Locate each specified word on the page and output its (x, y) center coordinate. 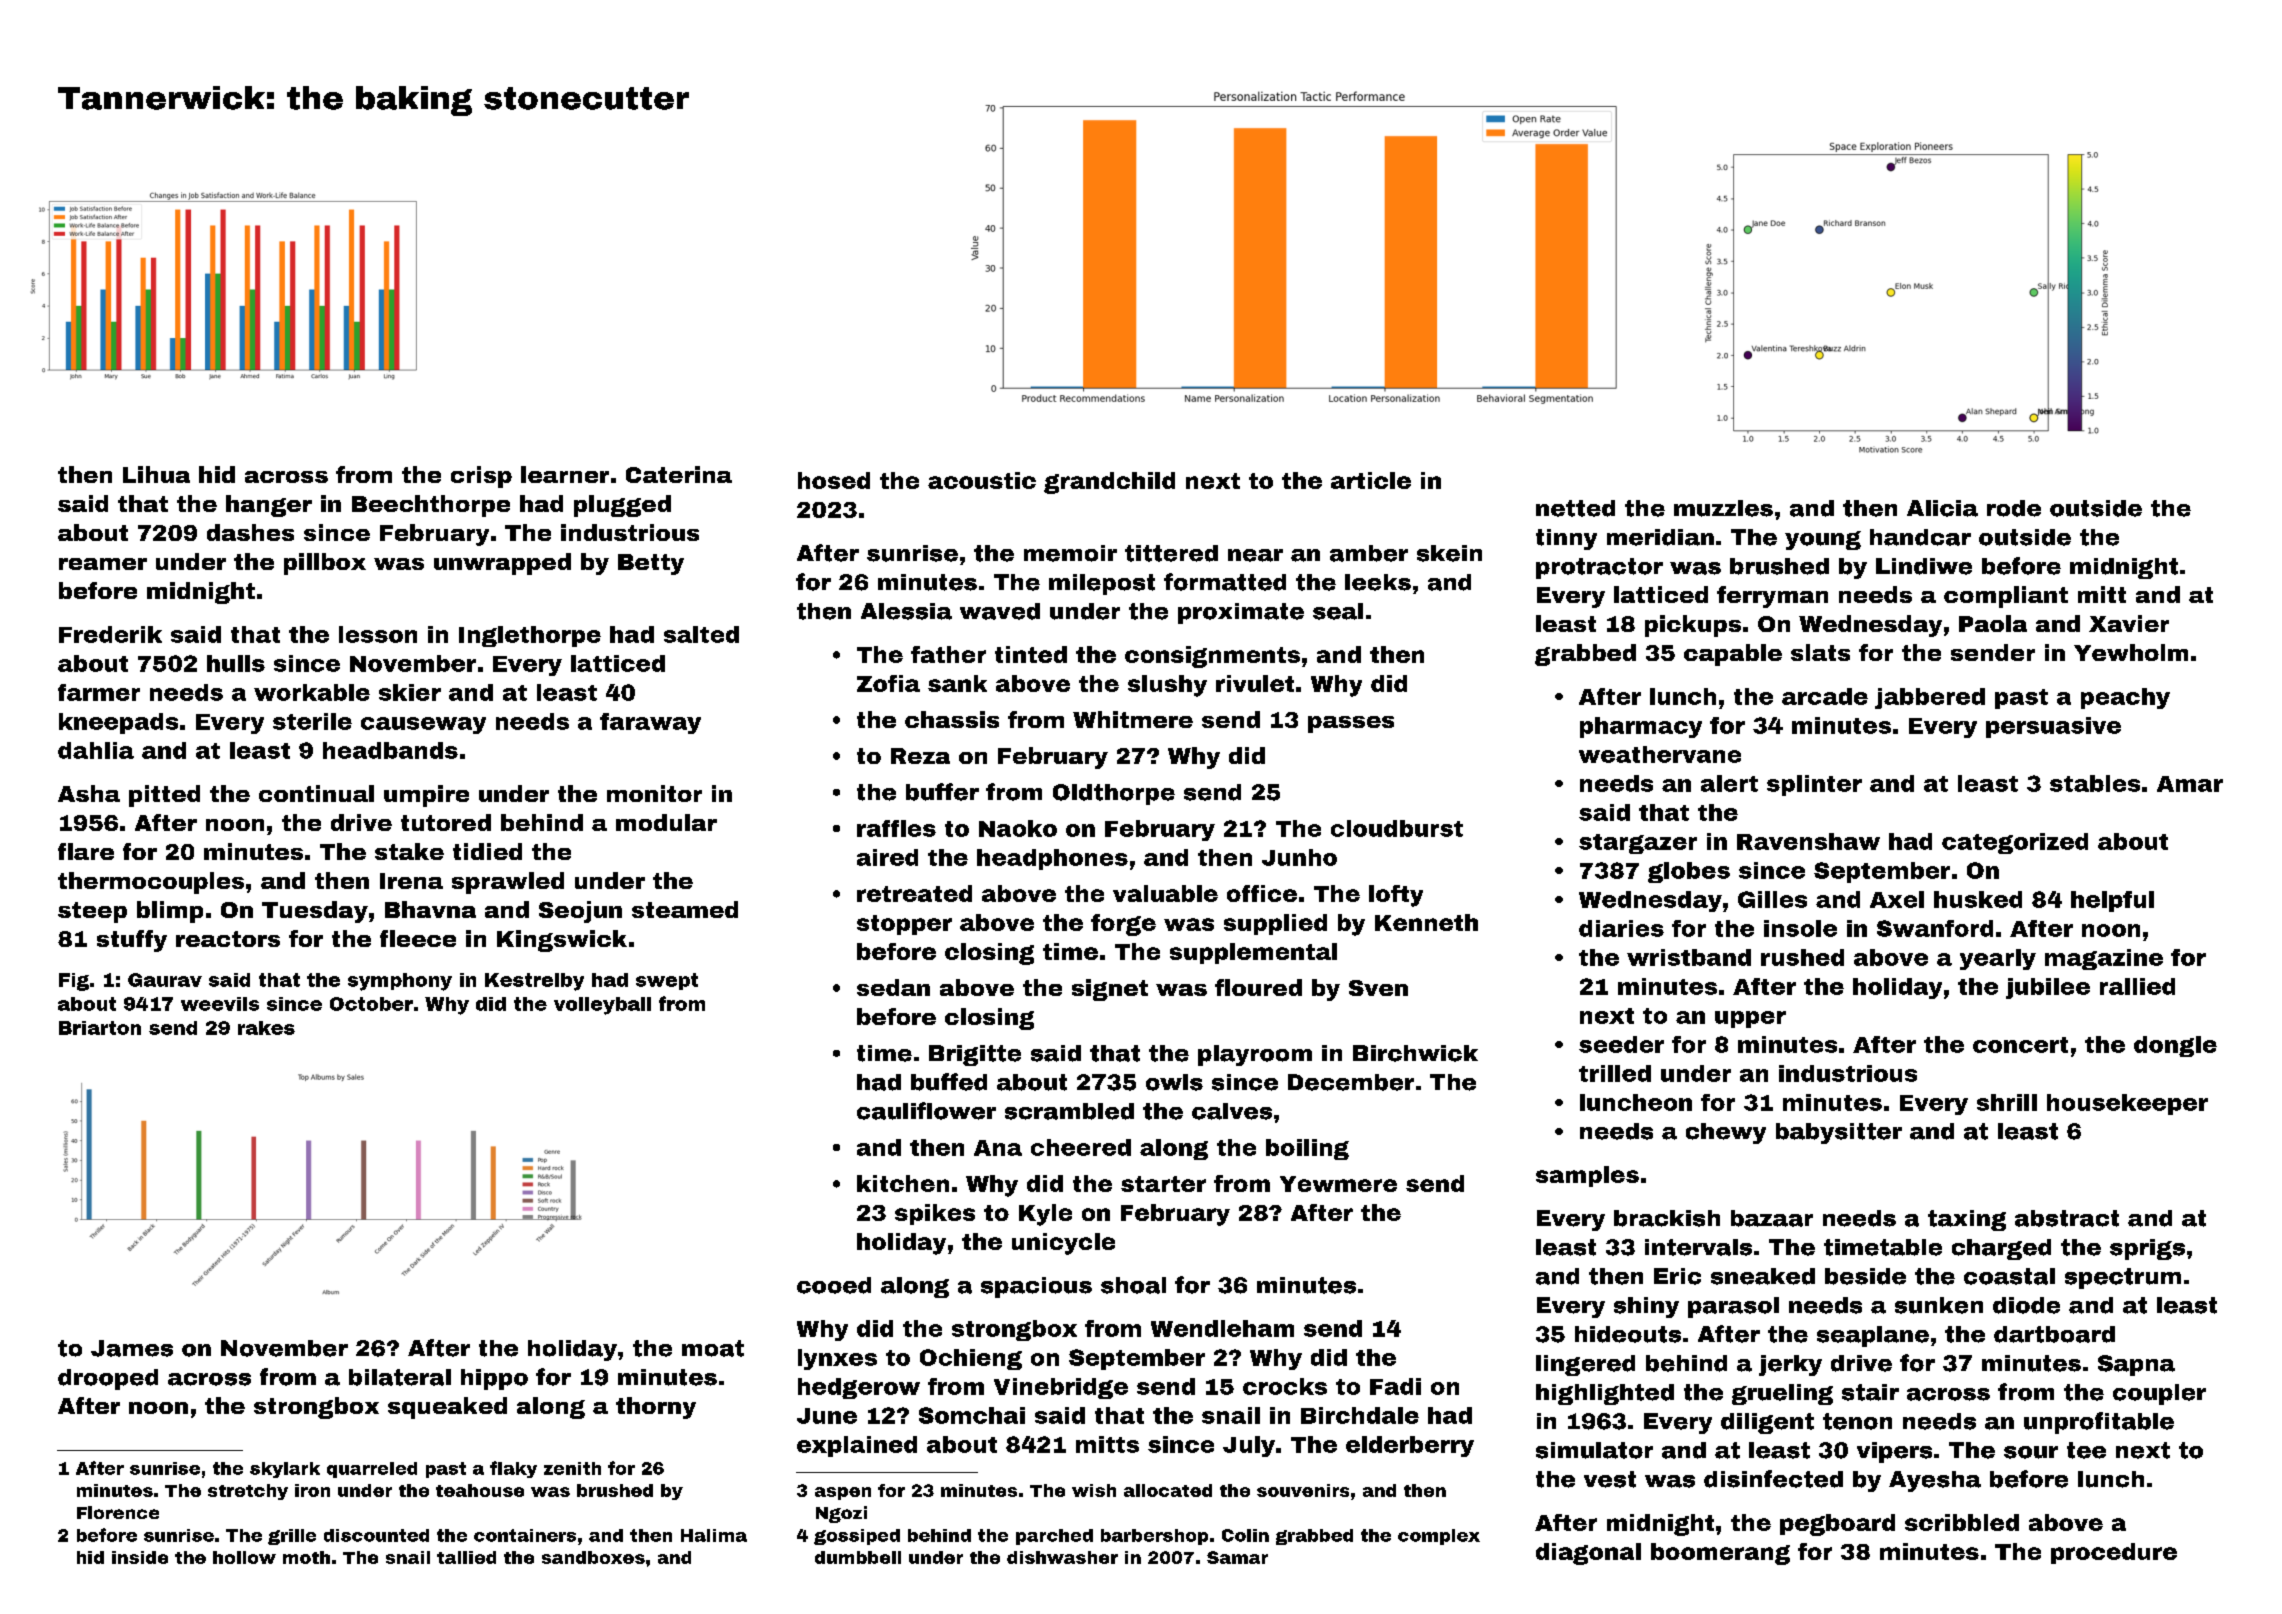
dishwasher (1062, 1557)
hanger (269, 506)
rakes (266, 1028)
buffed (949, 1082)
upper (1750, 1019)
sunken (1939, 1305)
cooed (834, 1285)
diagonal (1588, 1554)
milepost (1102, 584)
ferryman (1772, 597)
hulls (236, 663)
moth (306, 1557)
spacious (1036, 1287)
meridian (1660, 537)
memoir (1070, 553)
